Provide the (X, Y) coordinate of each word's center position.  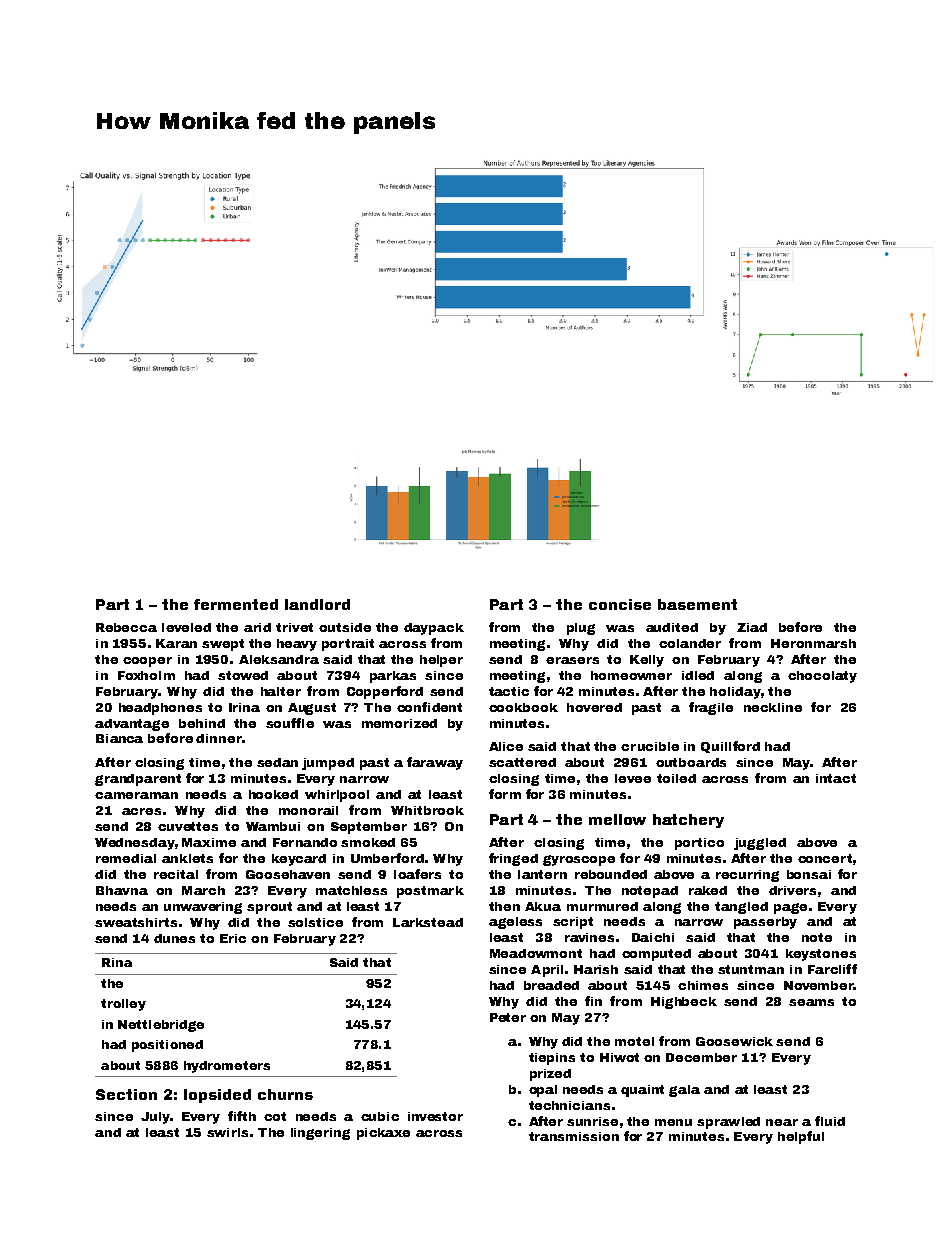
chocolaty (822, 677)
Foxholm (146, 675)
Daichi (653, 937)
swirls (227, 1132)
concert (825, 858)
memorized (399, 723)
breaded (551, 985)
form (505, 794)
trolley (123, 1005)
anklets (187, 858)
